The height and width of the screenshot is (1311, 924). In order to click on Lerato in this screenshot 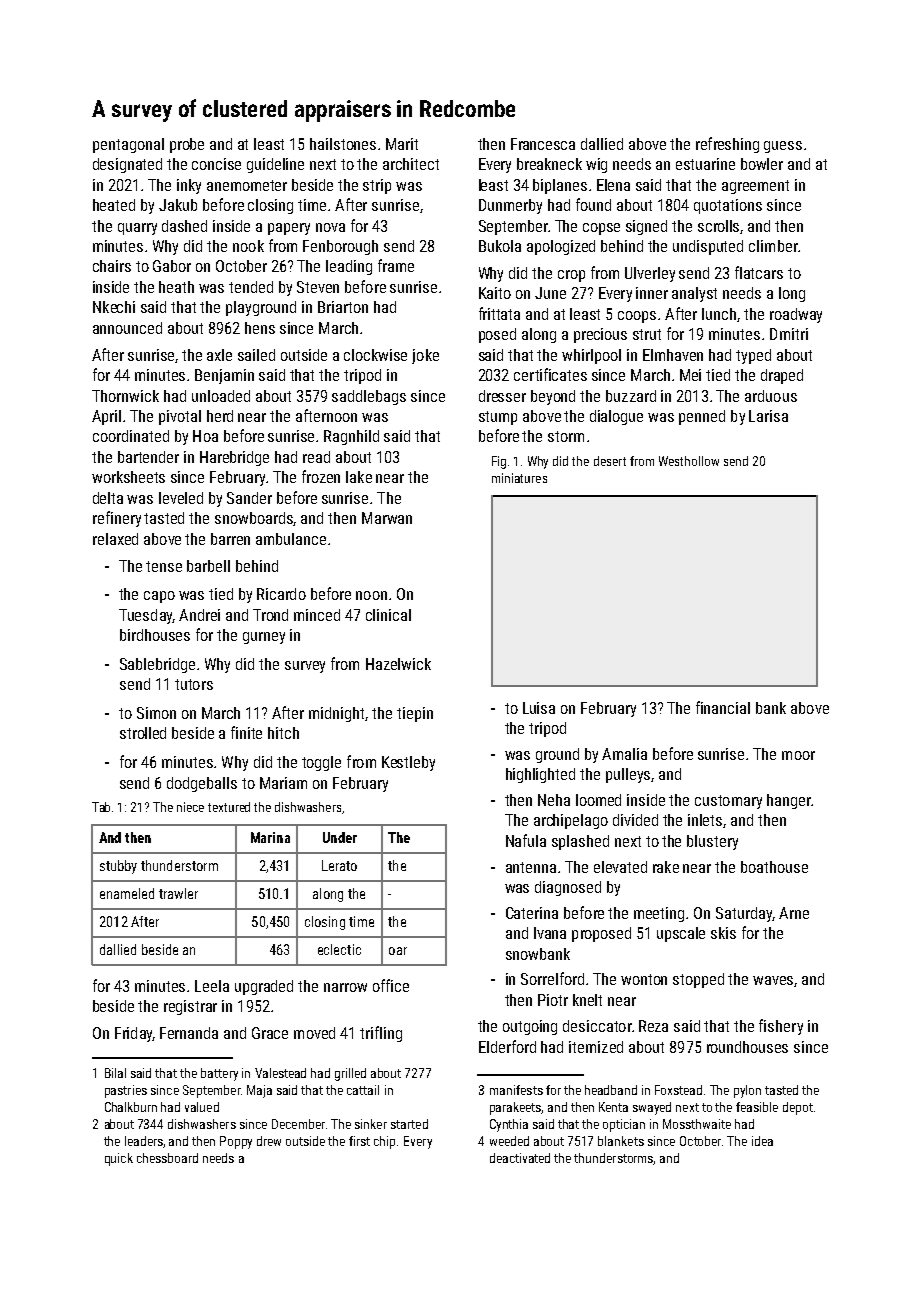, I will do `click(339, 865)`.
